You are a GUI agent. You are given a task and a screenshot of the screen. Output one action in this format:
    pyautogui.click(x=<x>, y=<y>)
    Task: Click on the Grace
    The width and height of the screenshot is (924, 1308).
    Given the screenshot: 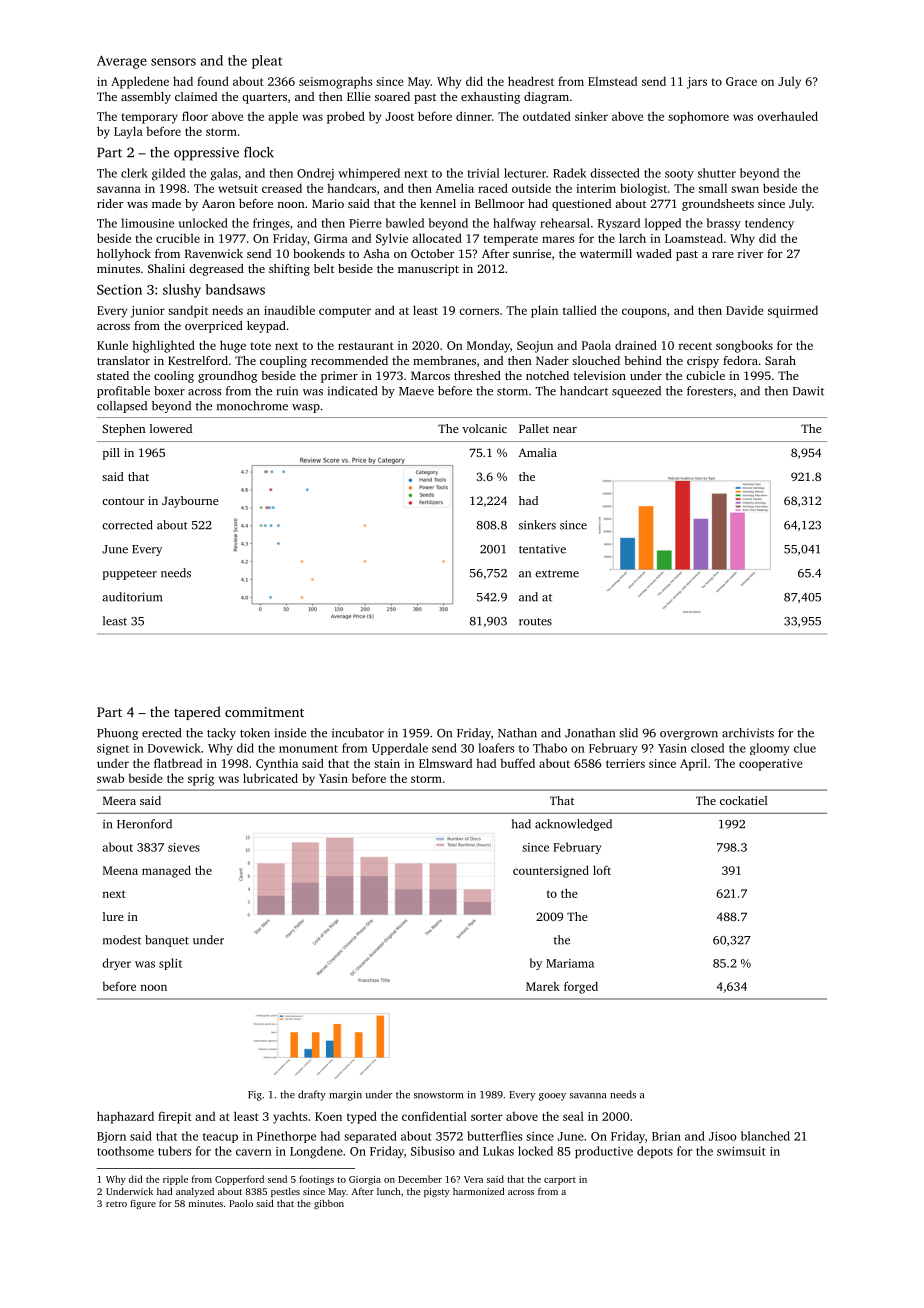 What is the action you would take?
    pyautogui.click(x=741, y=81)
